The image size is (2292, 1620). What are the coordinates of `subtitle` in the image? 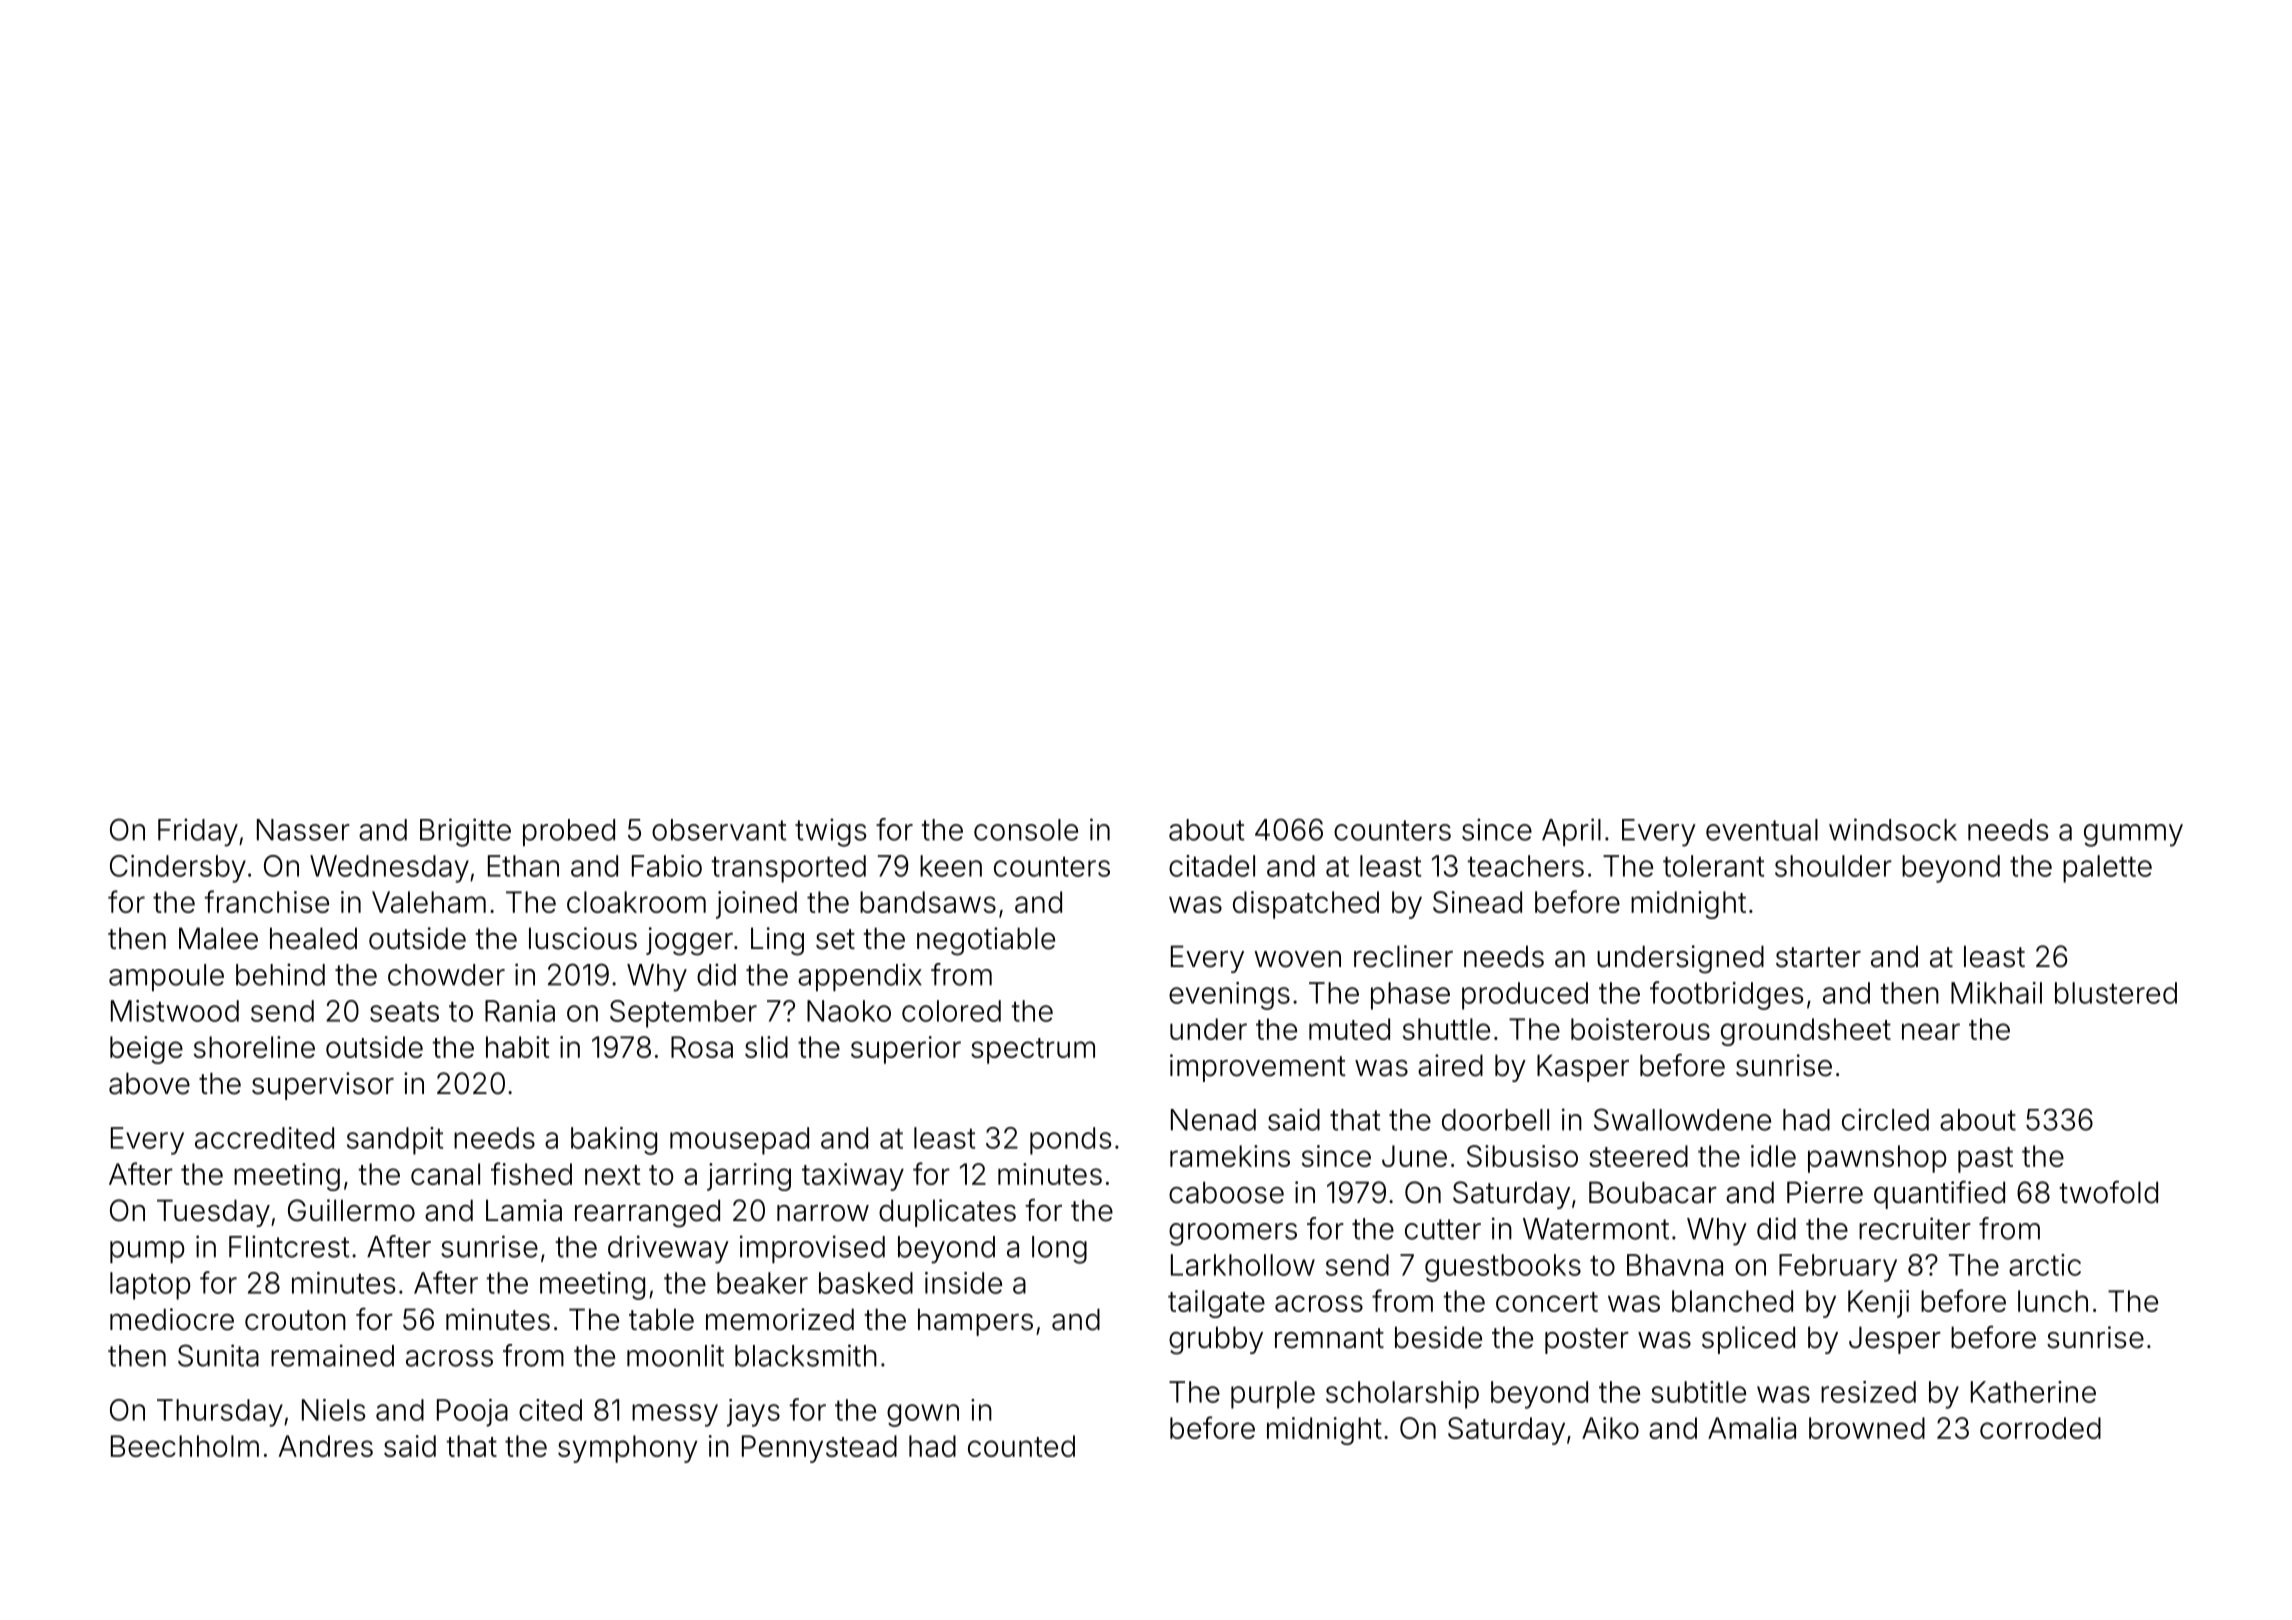 It's located at (1698, 1392).
